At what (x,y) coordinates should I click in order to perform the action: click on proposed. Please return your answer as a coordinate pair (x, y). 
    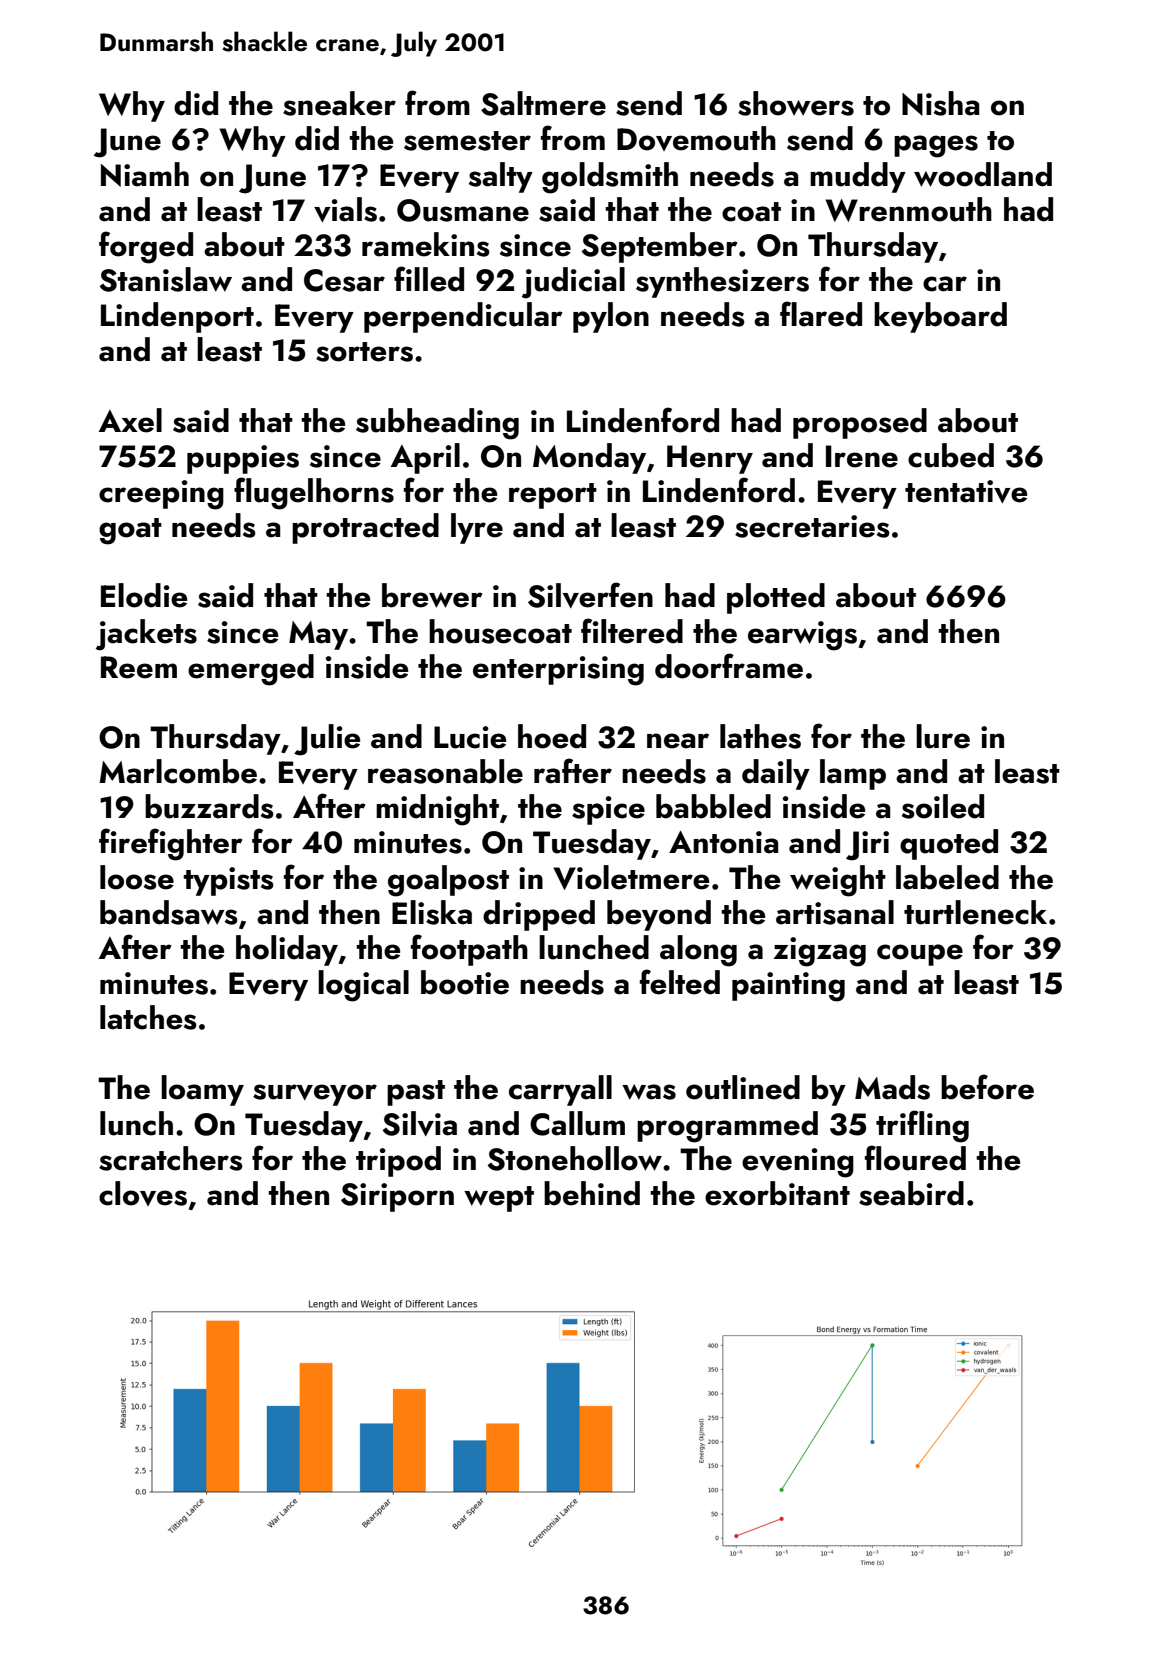
    Looking at the image, I should click on (860, 423).
